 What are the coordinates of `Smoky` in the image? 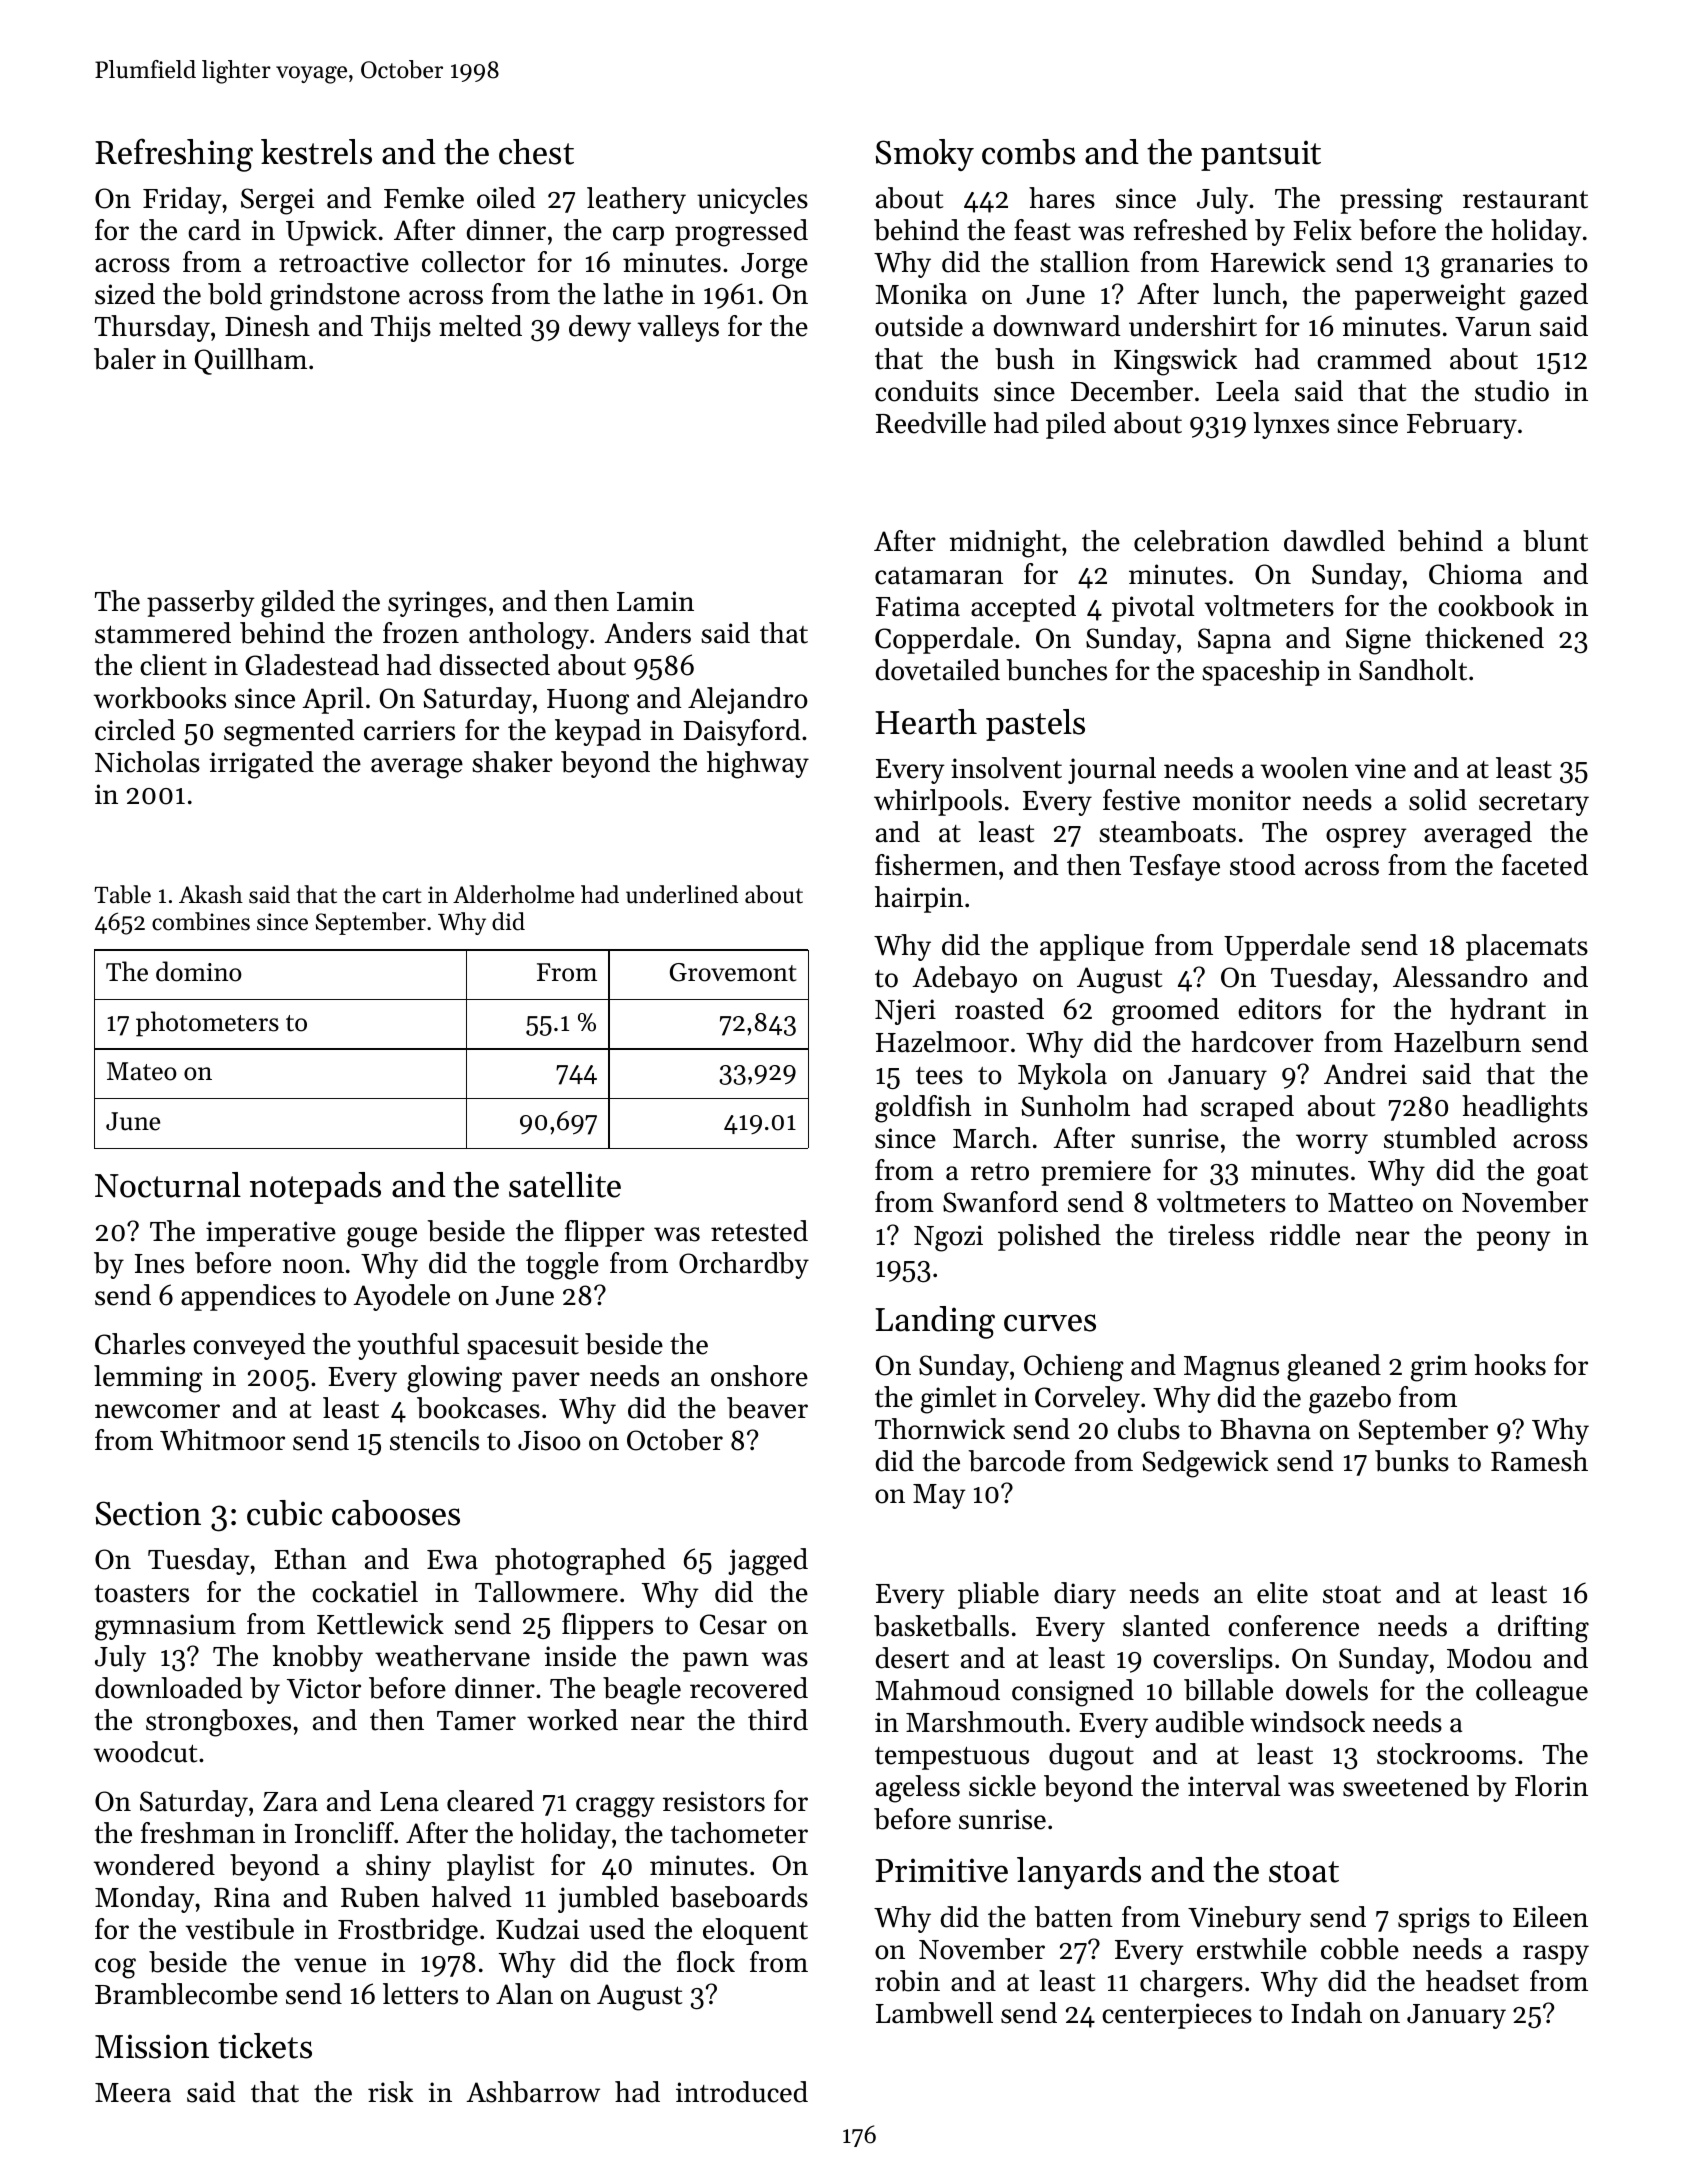 It's located at (925, 155).
